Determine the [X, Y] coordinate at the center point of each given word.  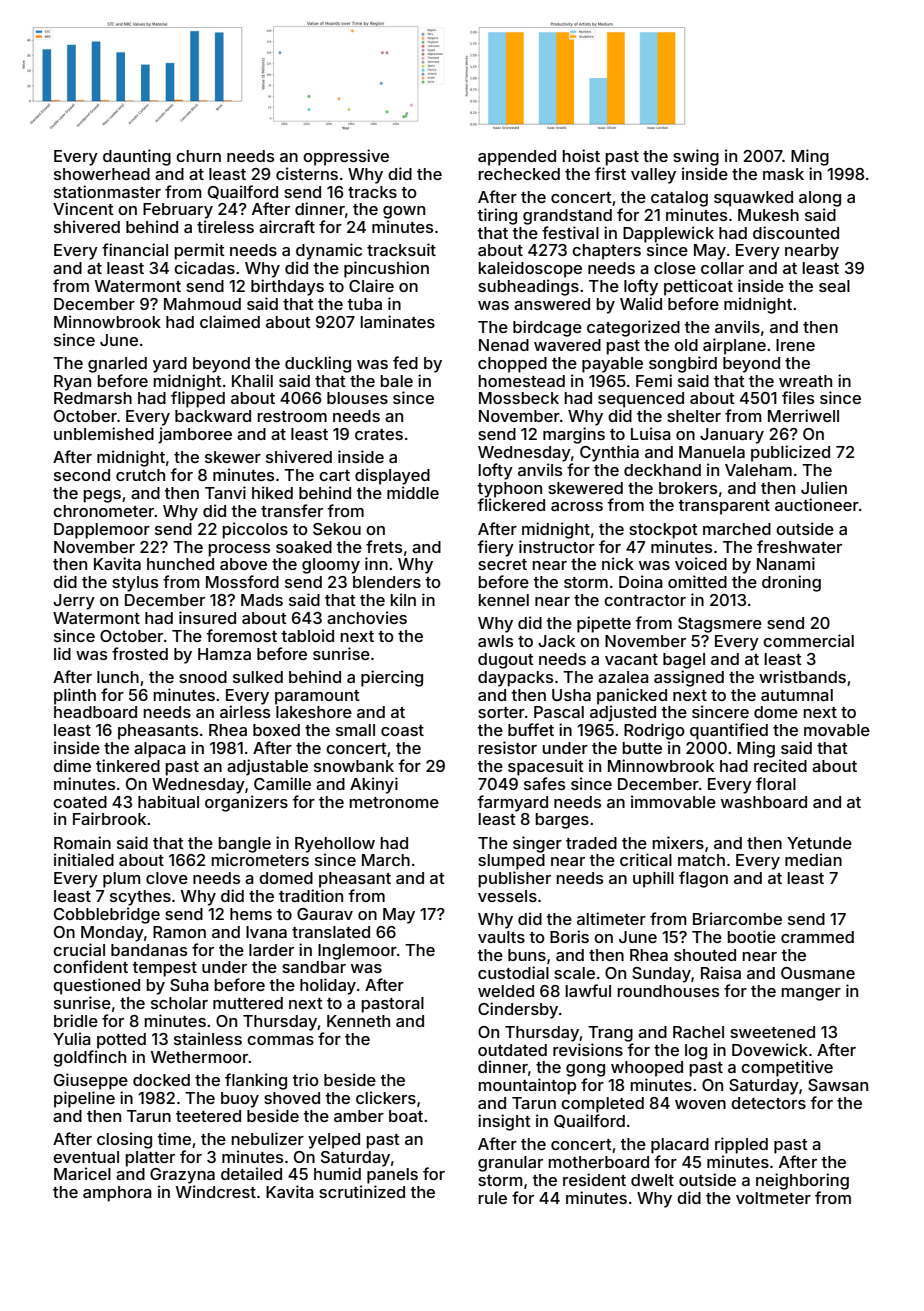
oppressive [346, 157]
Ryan [72, 383]
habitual [168, 801]
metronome [394, 802]
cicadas [204, 267]
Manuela [712, 452]
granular [510, 1164]
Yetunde [819, 843]
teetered [208, 1116]
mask [783, 174]
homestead [522, 381]
